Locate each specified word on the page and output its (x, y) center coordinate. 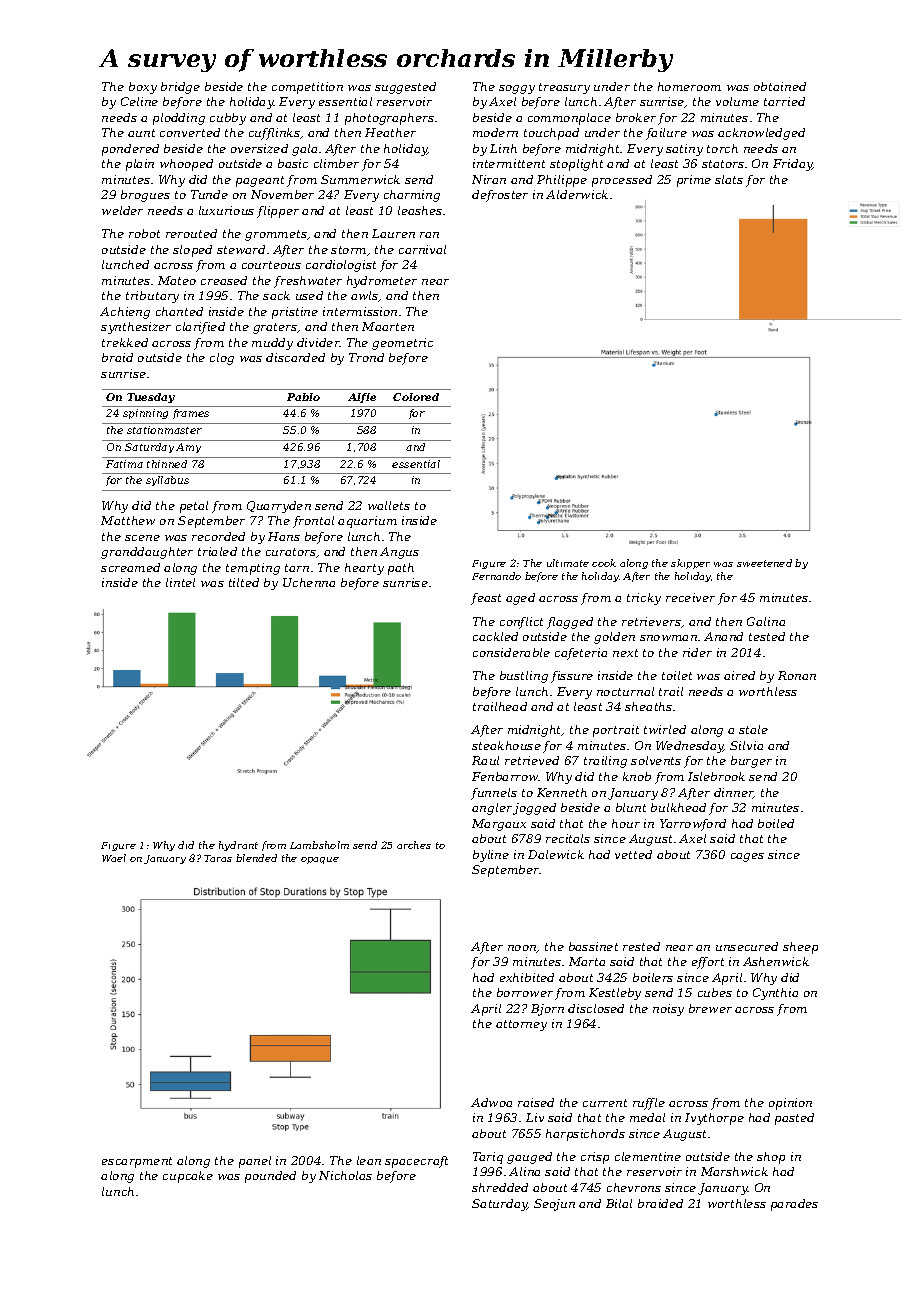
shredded (500, 1187)
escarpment (137, 1162)
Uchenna (309, 582)
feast (486, 599)
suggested (405, 88)
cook (604, 563)
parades (794, 1205)
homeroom (689, 86)
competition (307, 88)
